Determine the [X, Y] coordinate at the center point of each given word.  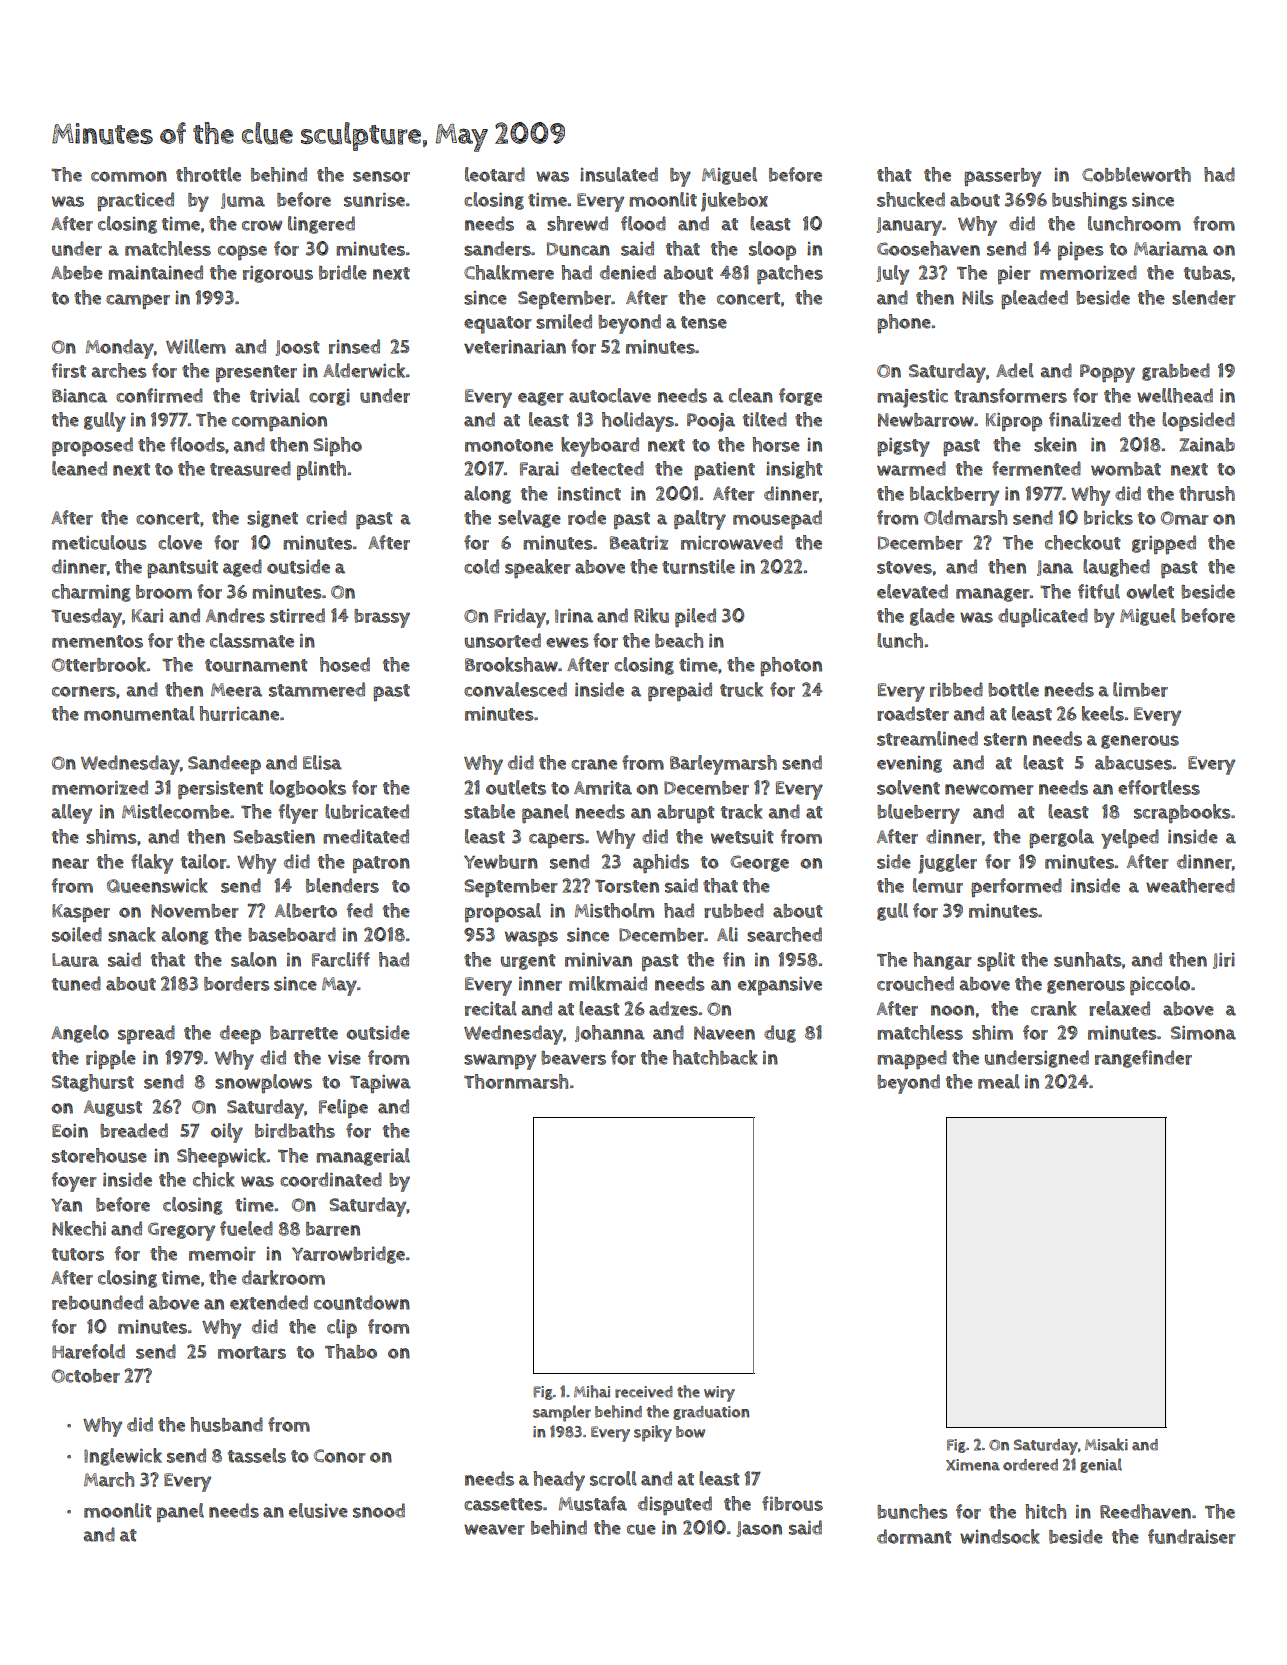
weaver [494, 1529]
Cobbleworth [1136, 174]
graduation [711, 1413]
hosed [345, 664]
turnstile [698, 566]
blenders [342, 885]
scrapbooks [1182, 813]
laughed [1116, 568]
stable [489, 811]
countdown [362, 1302]
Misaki [1106, 1444]
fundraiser [1192, 1536]
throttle [208, 174]
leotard [495, 174]
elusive [318, 1510]
